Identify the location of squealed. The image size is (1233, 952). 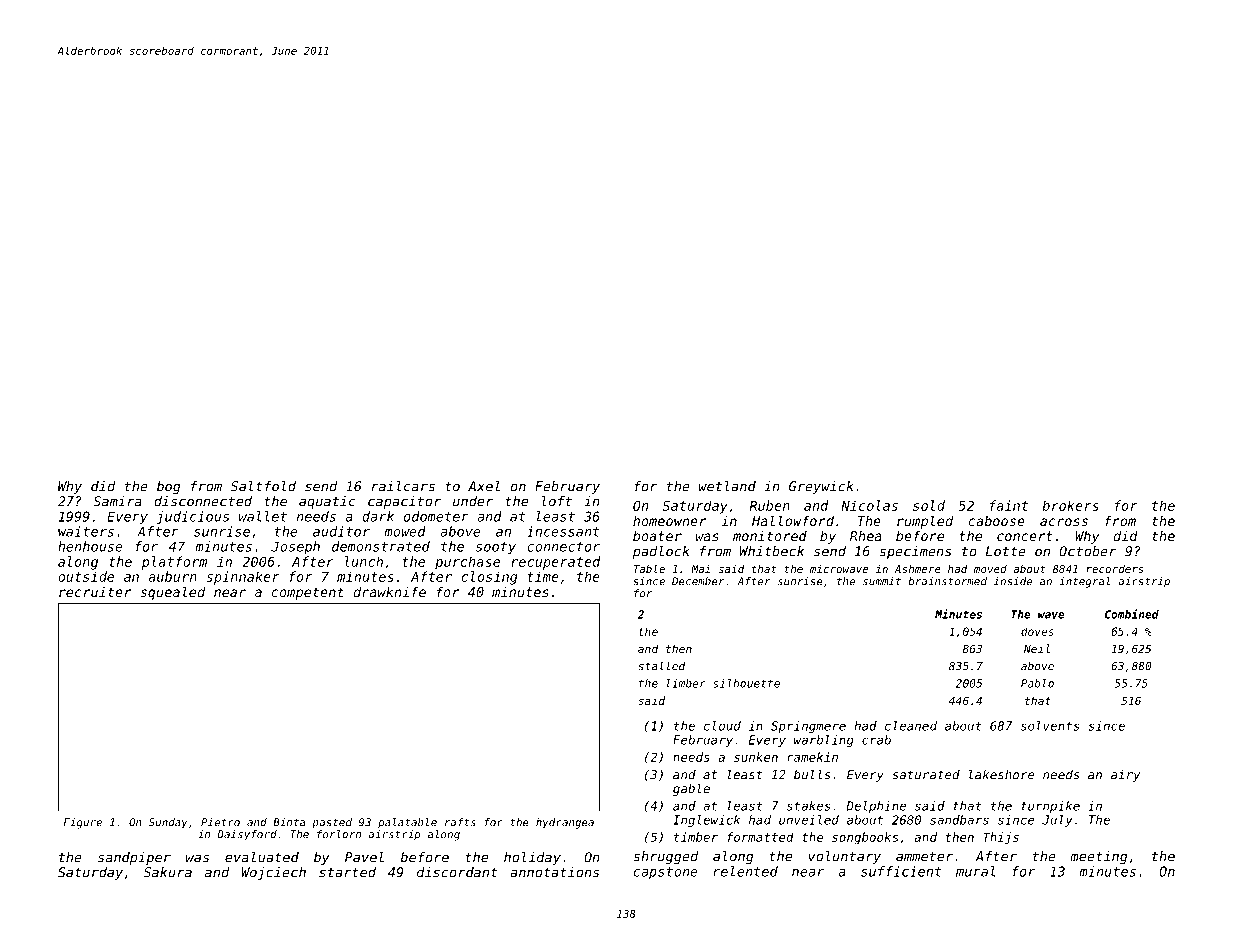
(172, 593).
